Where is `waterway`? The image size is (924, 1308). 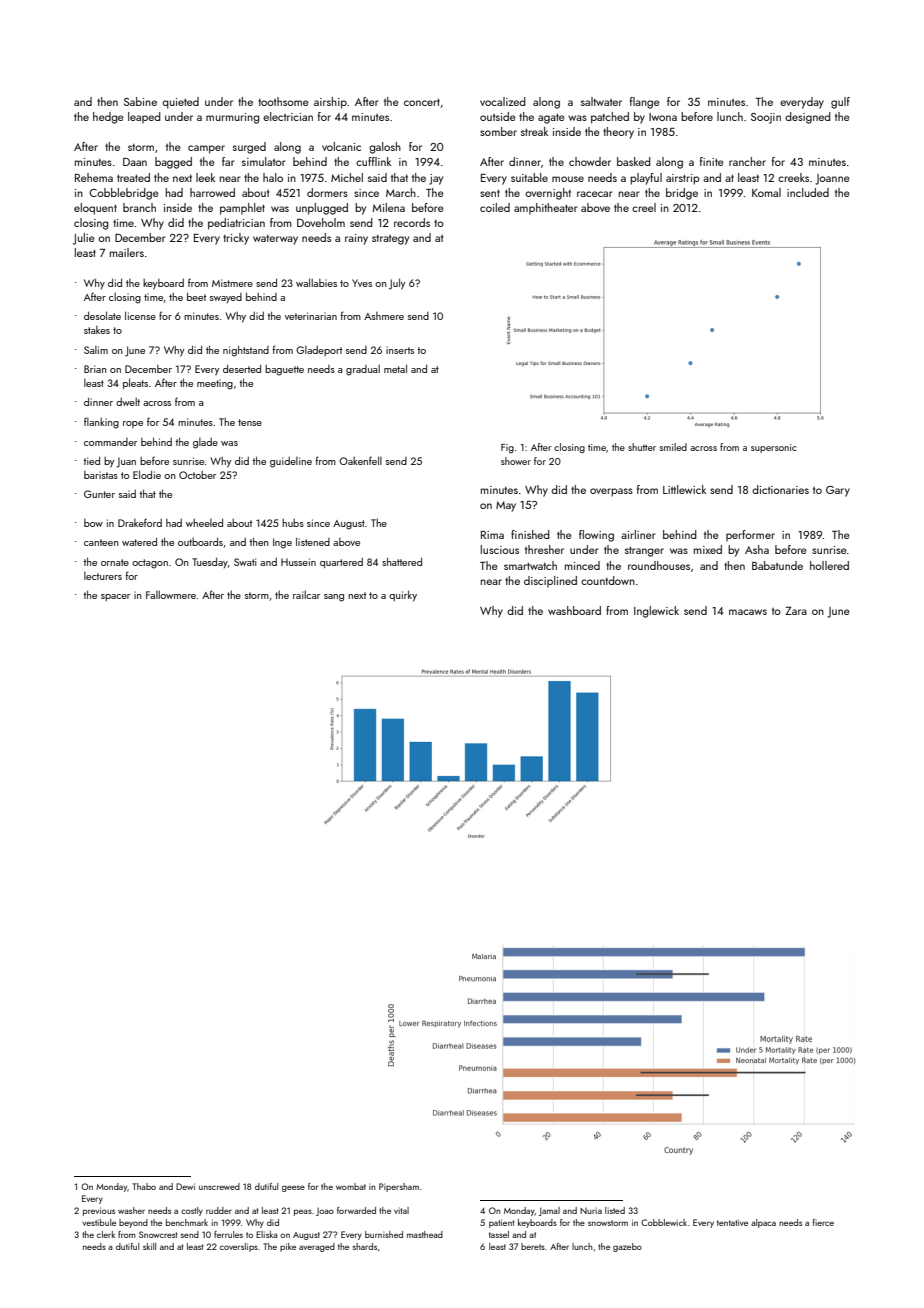 waterway is located at coordinates (275, 240).
